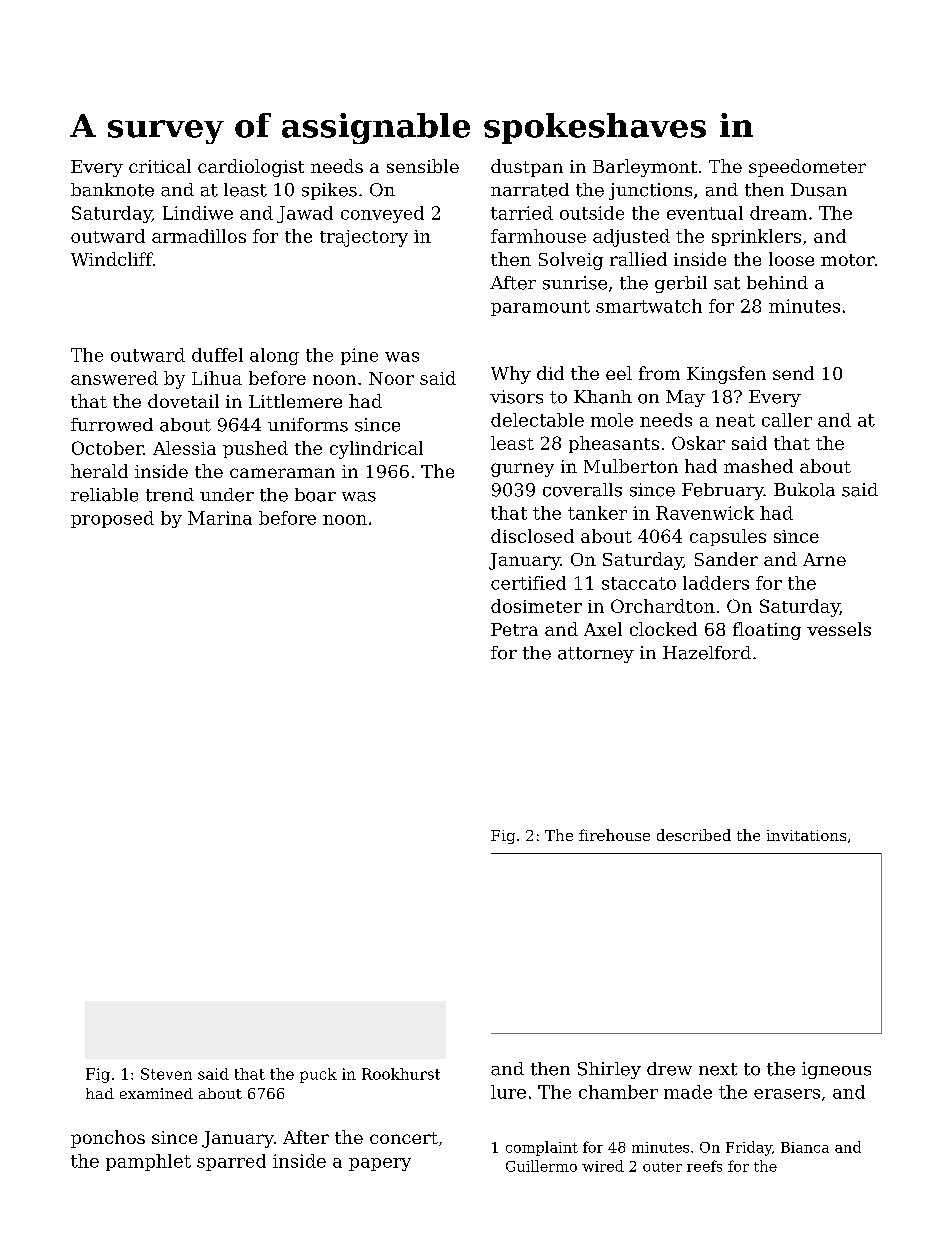 This page has height=1233, width=952. Describe the element at coordinates (114, 378) in the page. I see `answered` at that location.
